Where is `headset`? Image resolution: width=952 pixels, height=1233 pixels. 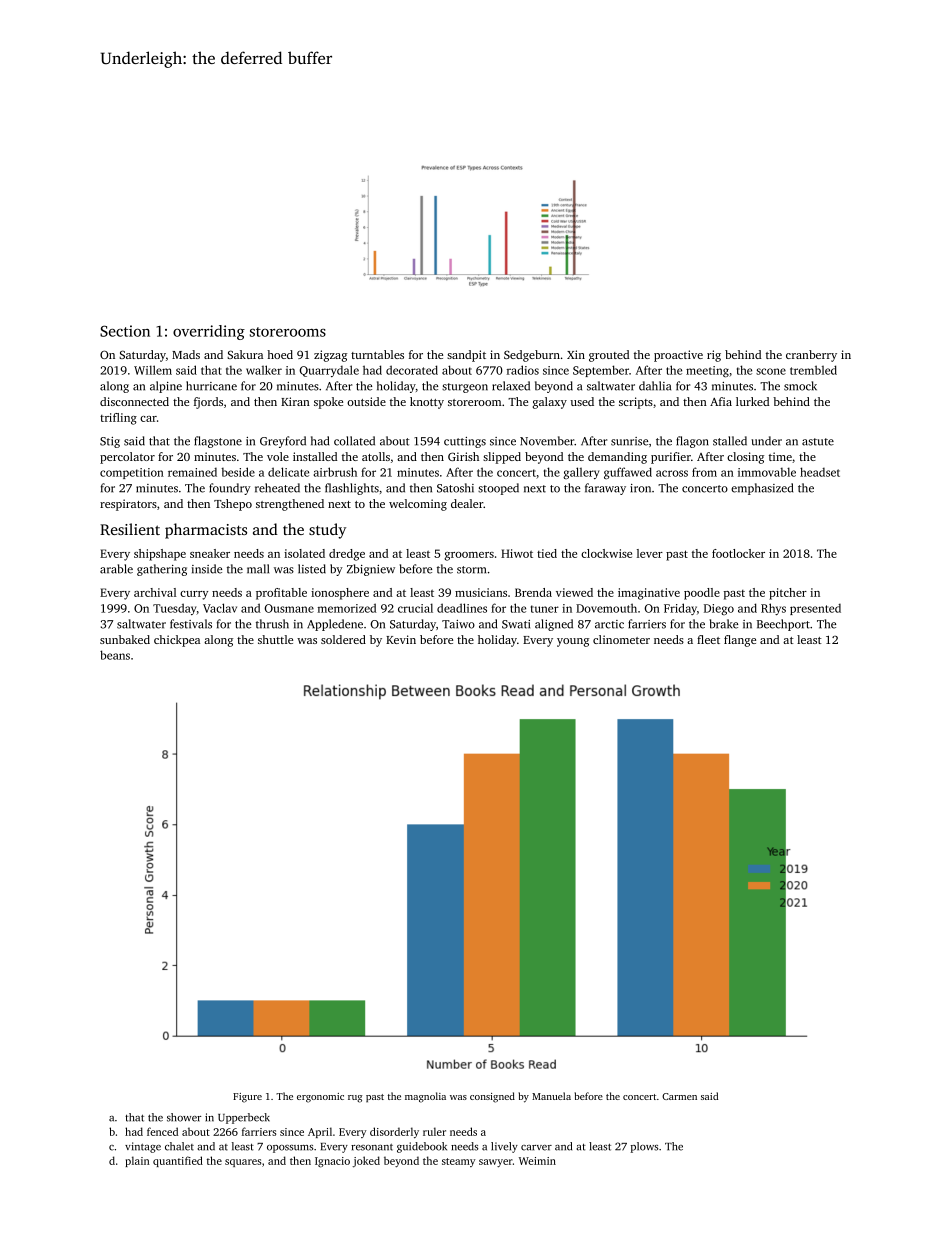 headset is located at coordinates (820, 472).
